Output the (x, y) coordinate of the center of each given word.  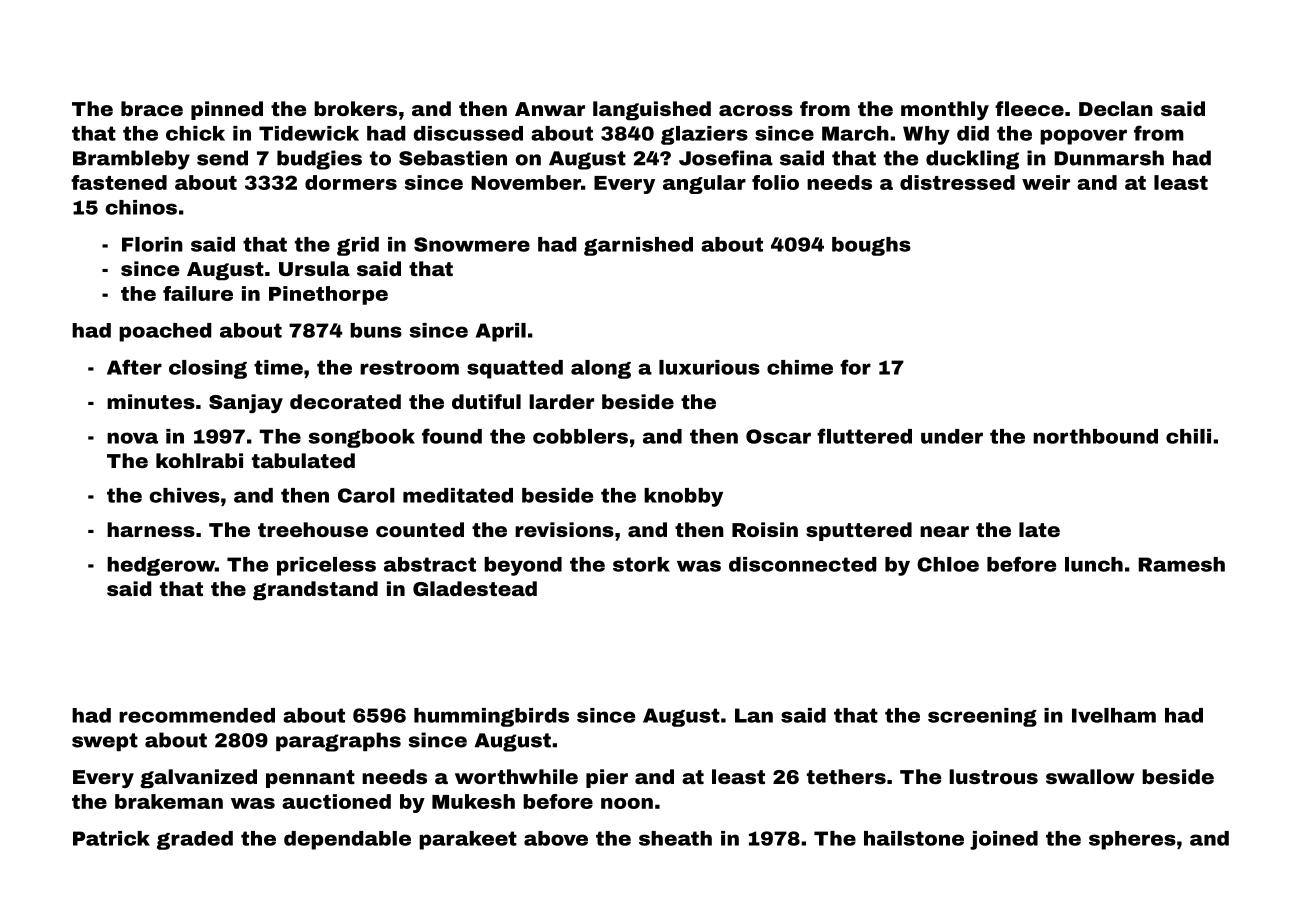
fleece (1029, 108)
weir (1046, 182)
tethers (846, 776)
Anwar (550, 109)
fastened (119, 182)
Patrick (111, 838)
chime (800, 367)
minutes (151, 401)
